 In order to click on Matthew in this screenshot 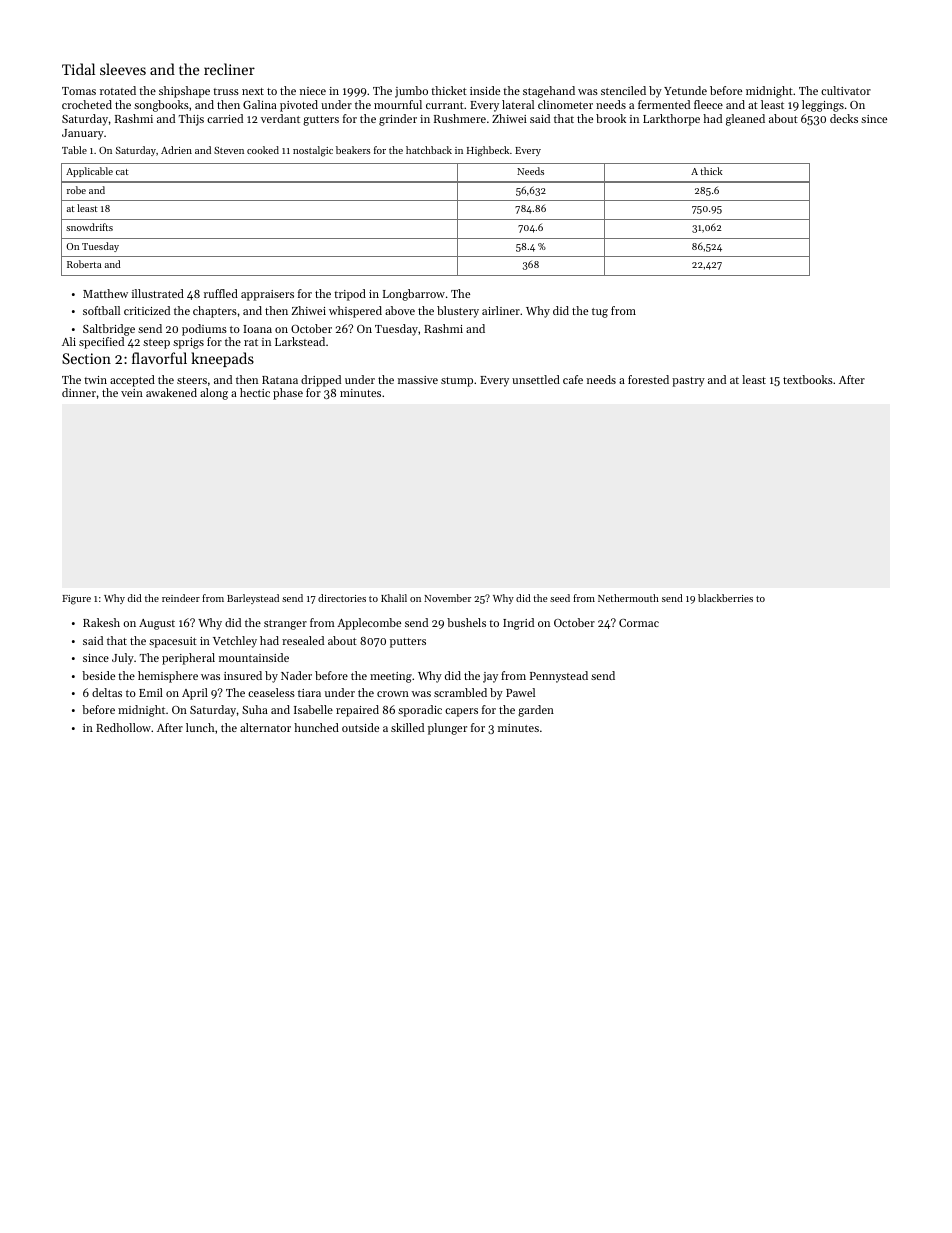, I will do `click(105, 293)`.
